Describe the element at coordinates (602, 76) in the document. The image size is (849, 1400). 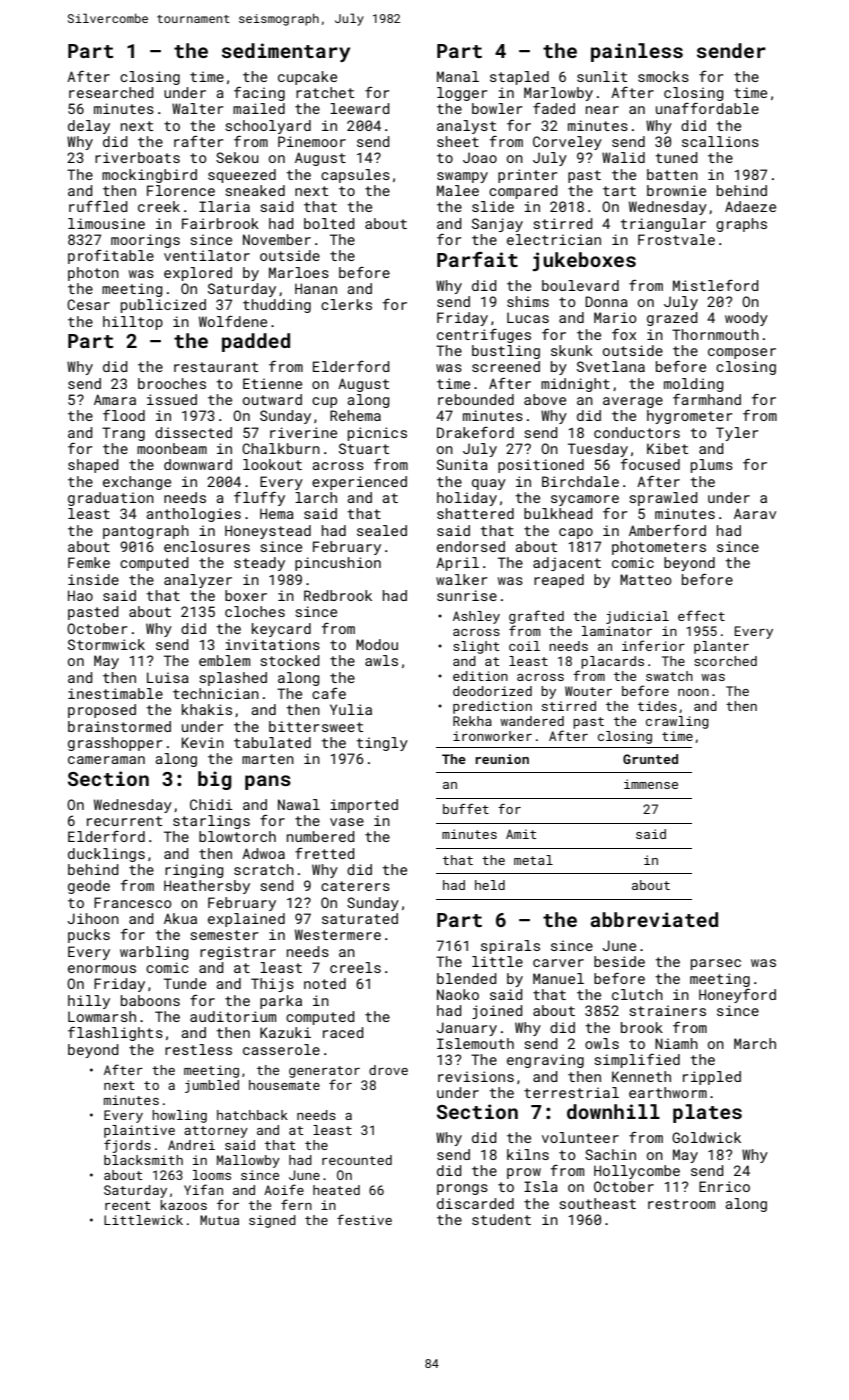
I see `sunlit` at that location.
